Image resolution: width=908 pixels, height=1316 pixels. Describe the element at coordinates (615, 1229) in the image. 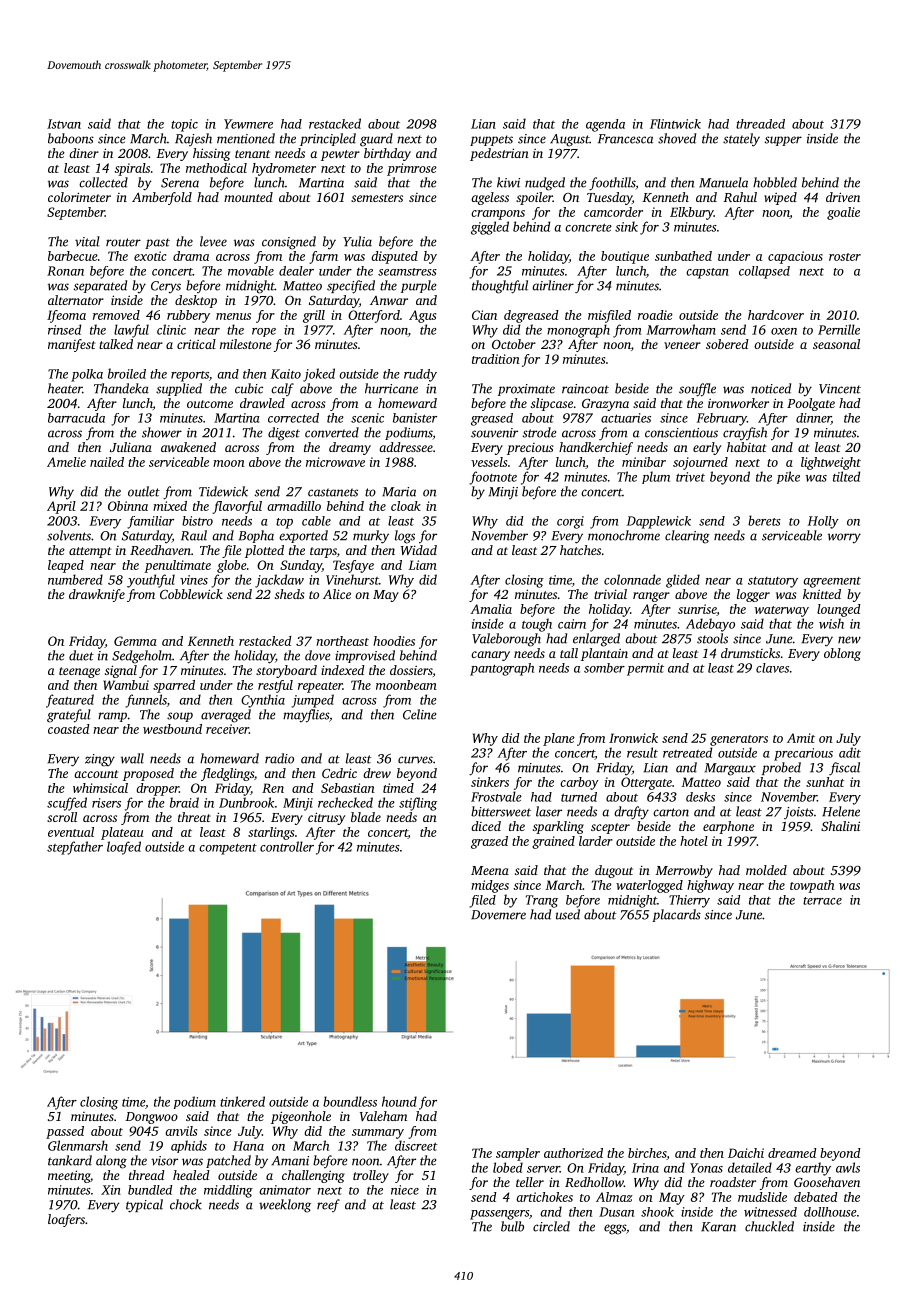

I see `eggs` at that location.
